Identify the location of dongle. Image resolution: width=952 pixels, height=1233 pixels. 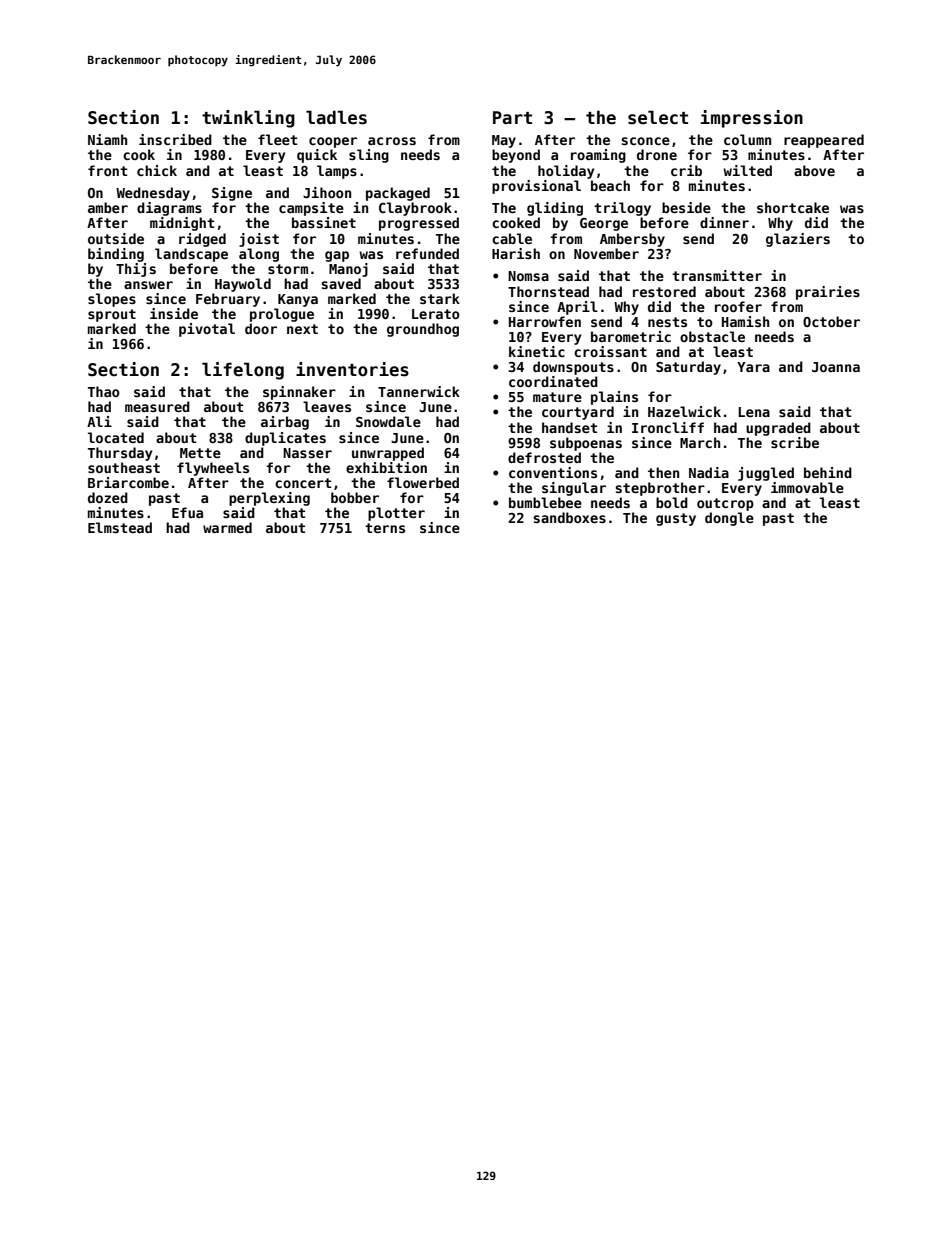
(729, 519).
